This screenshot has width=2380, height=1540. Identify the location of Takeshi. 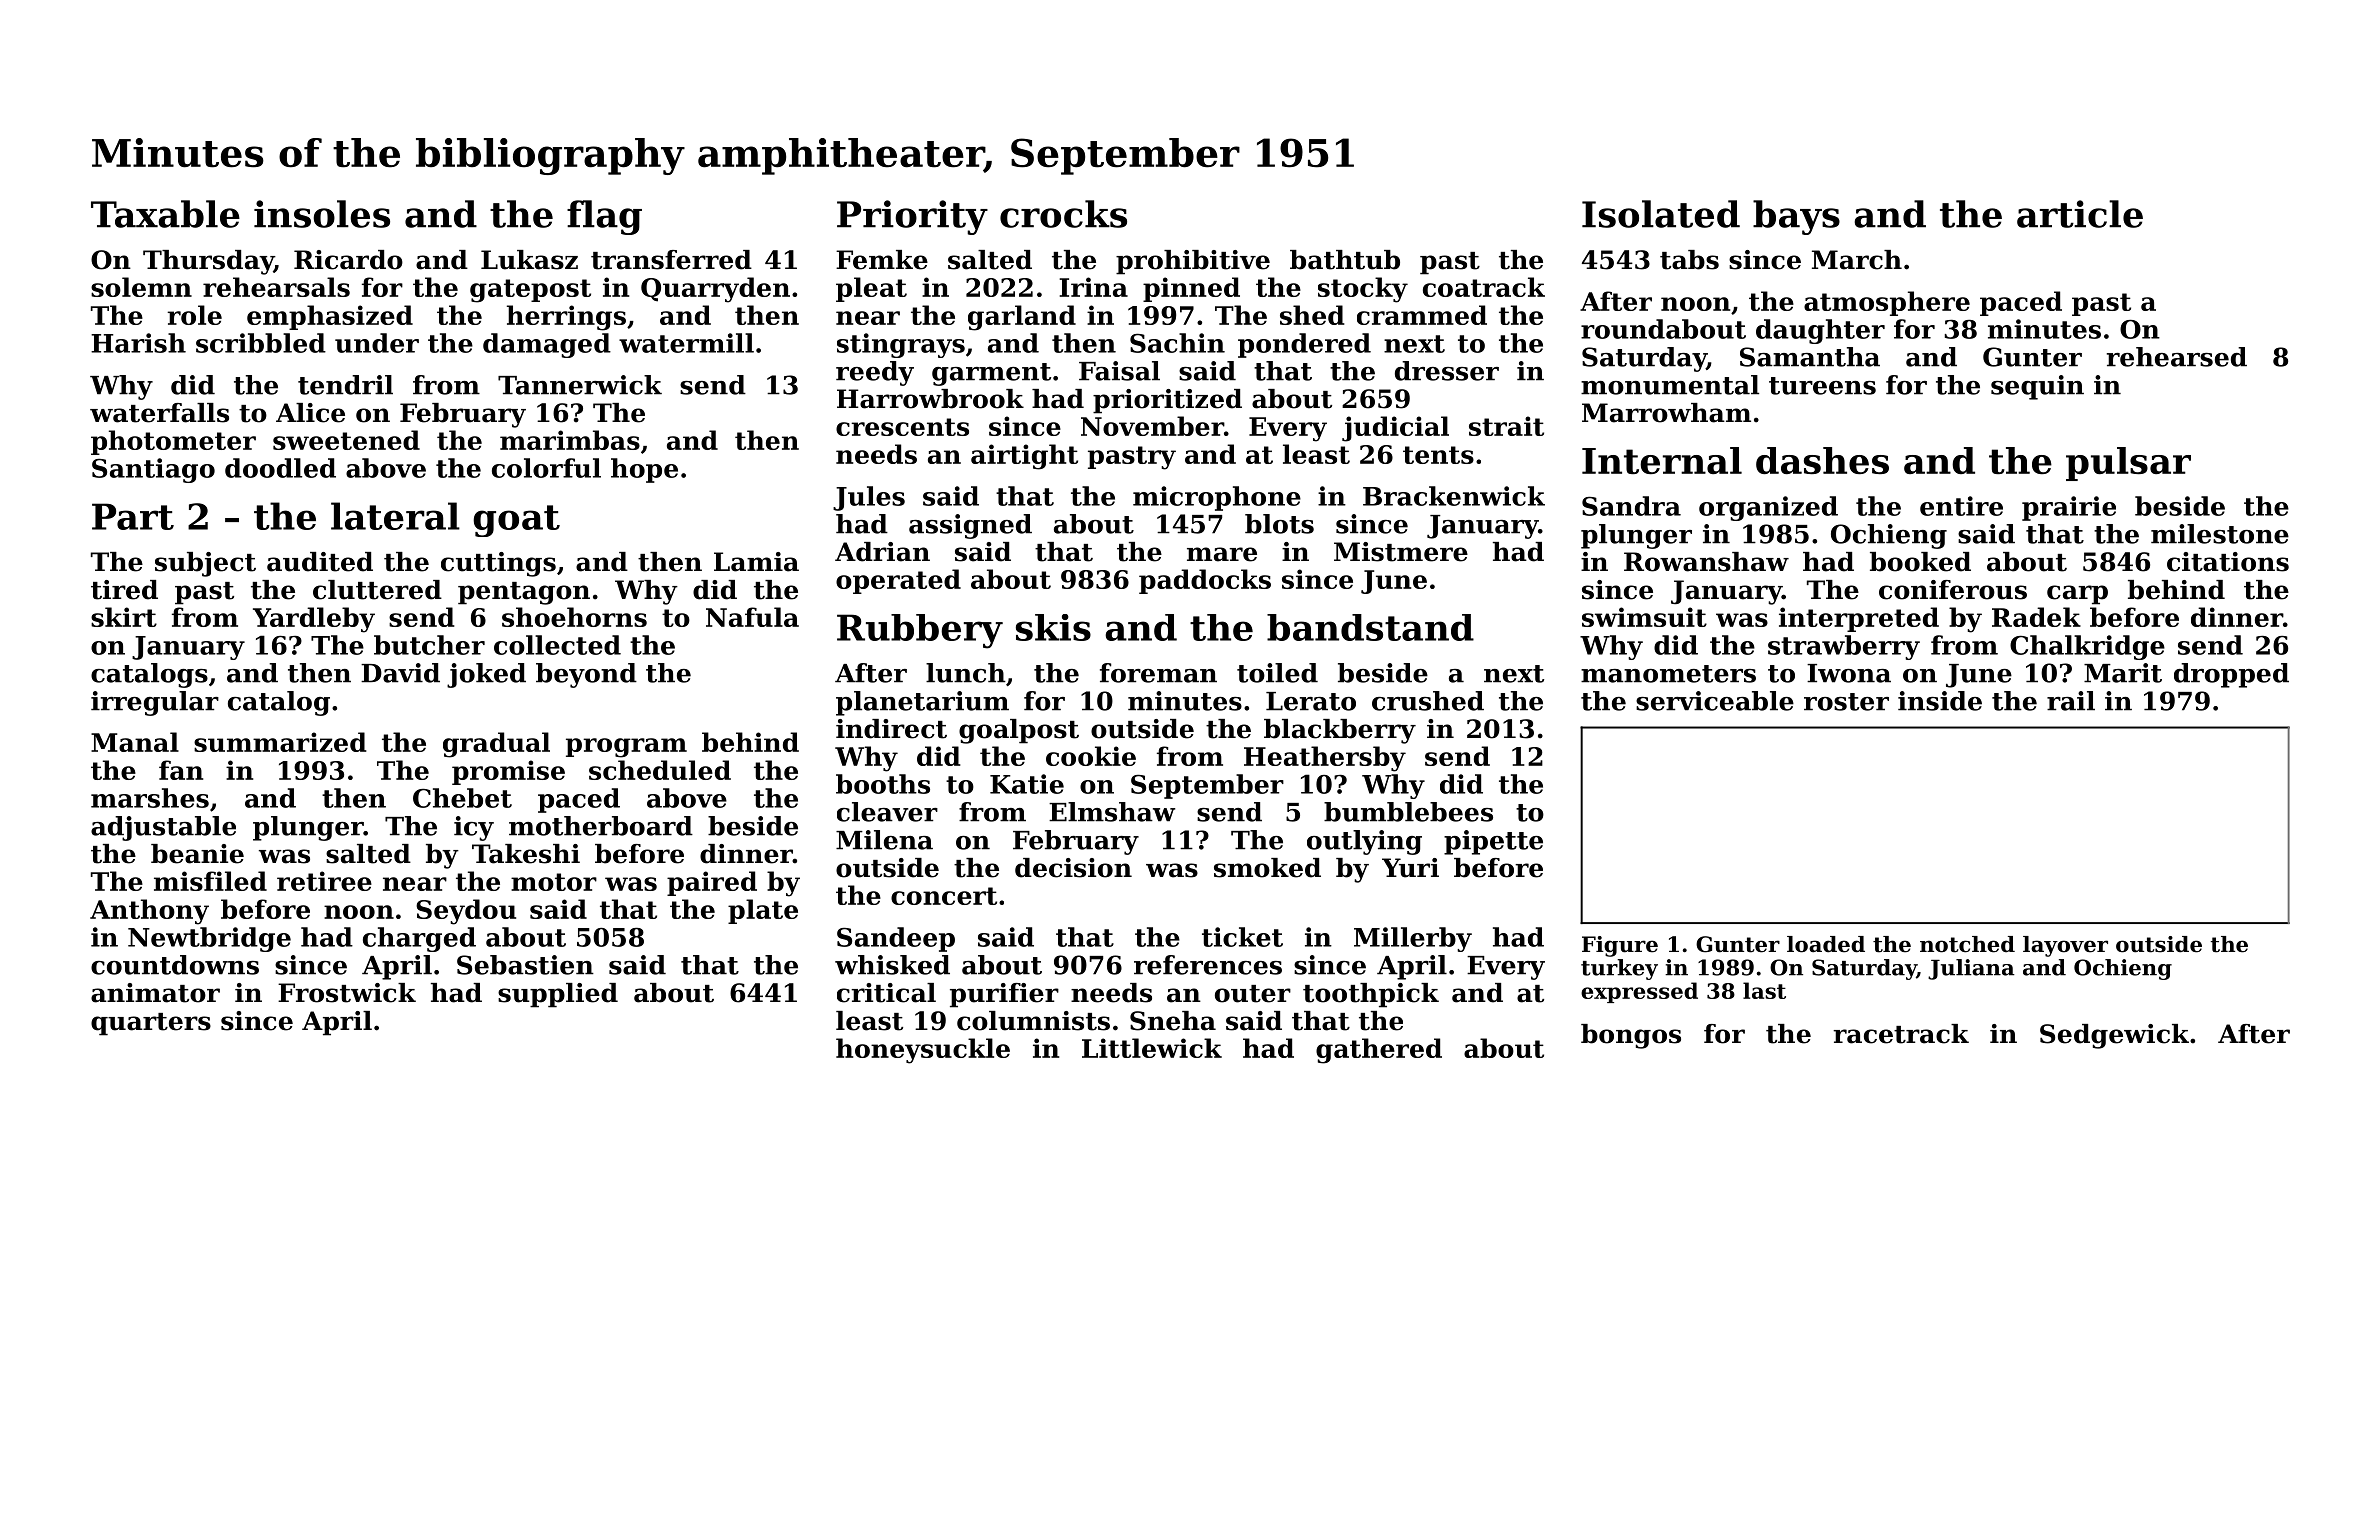
(526, 854).
